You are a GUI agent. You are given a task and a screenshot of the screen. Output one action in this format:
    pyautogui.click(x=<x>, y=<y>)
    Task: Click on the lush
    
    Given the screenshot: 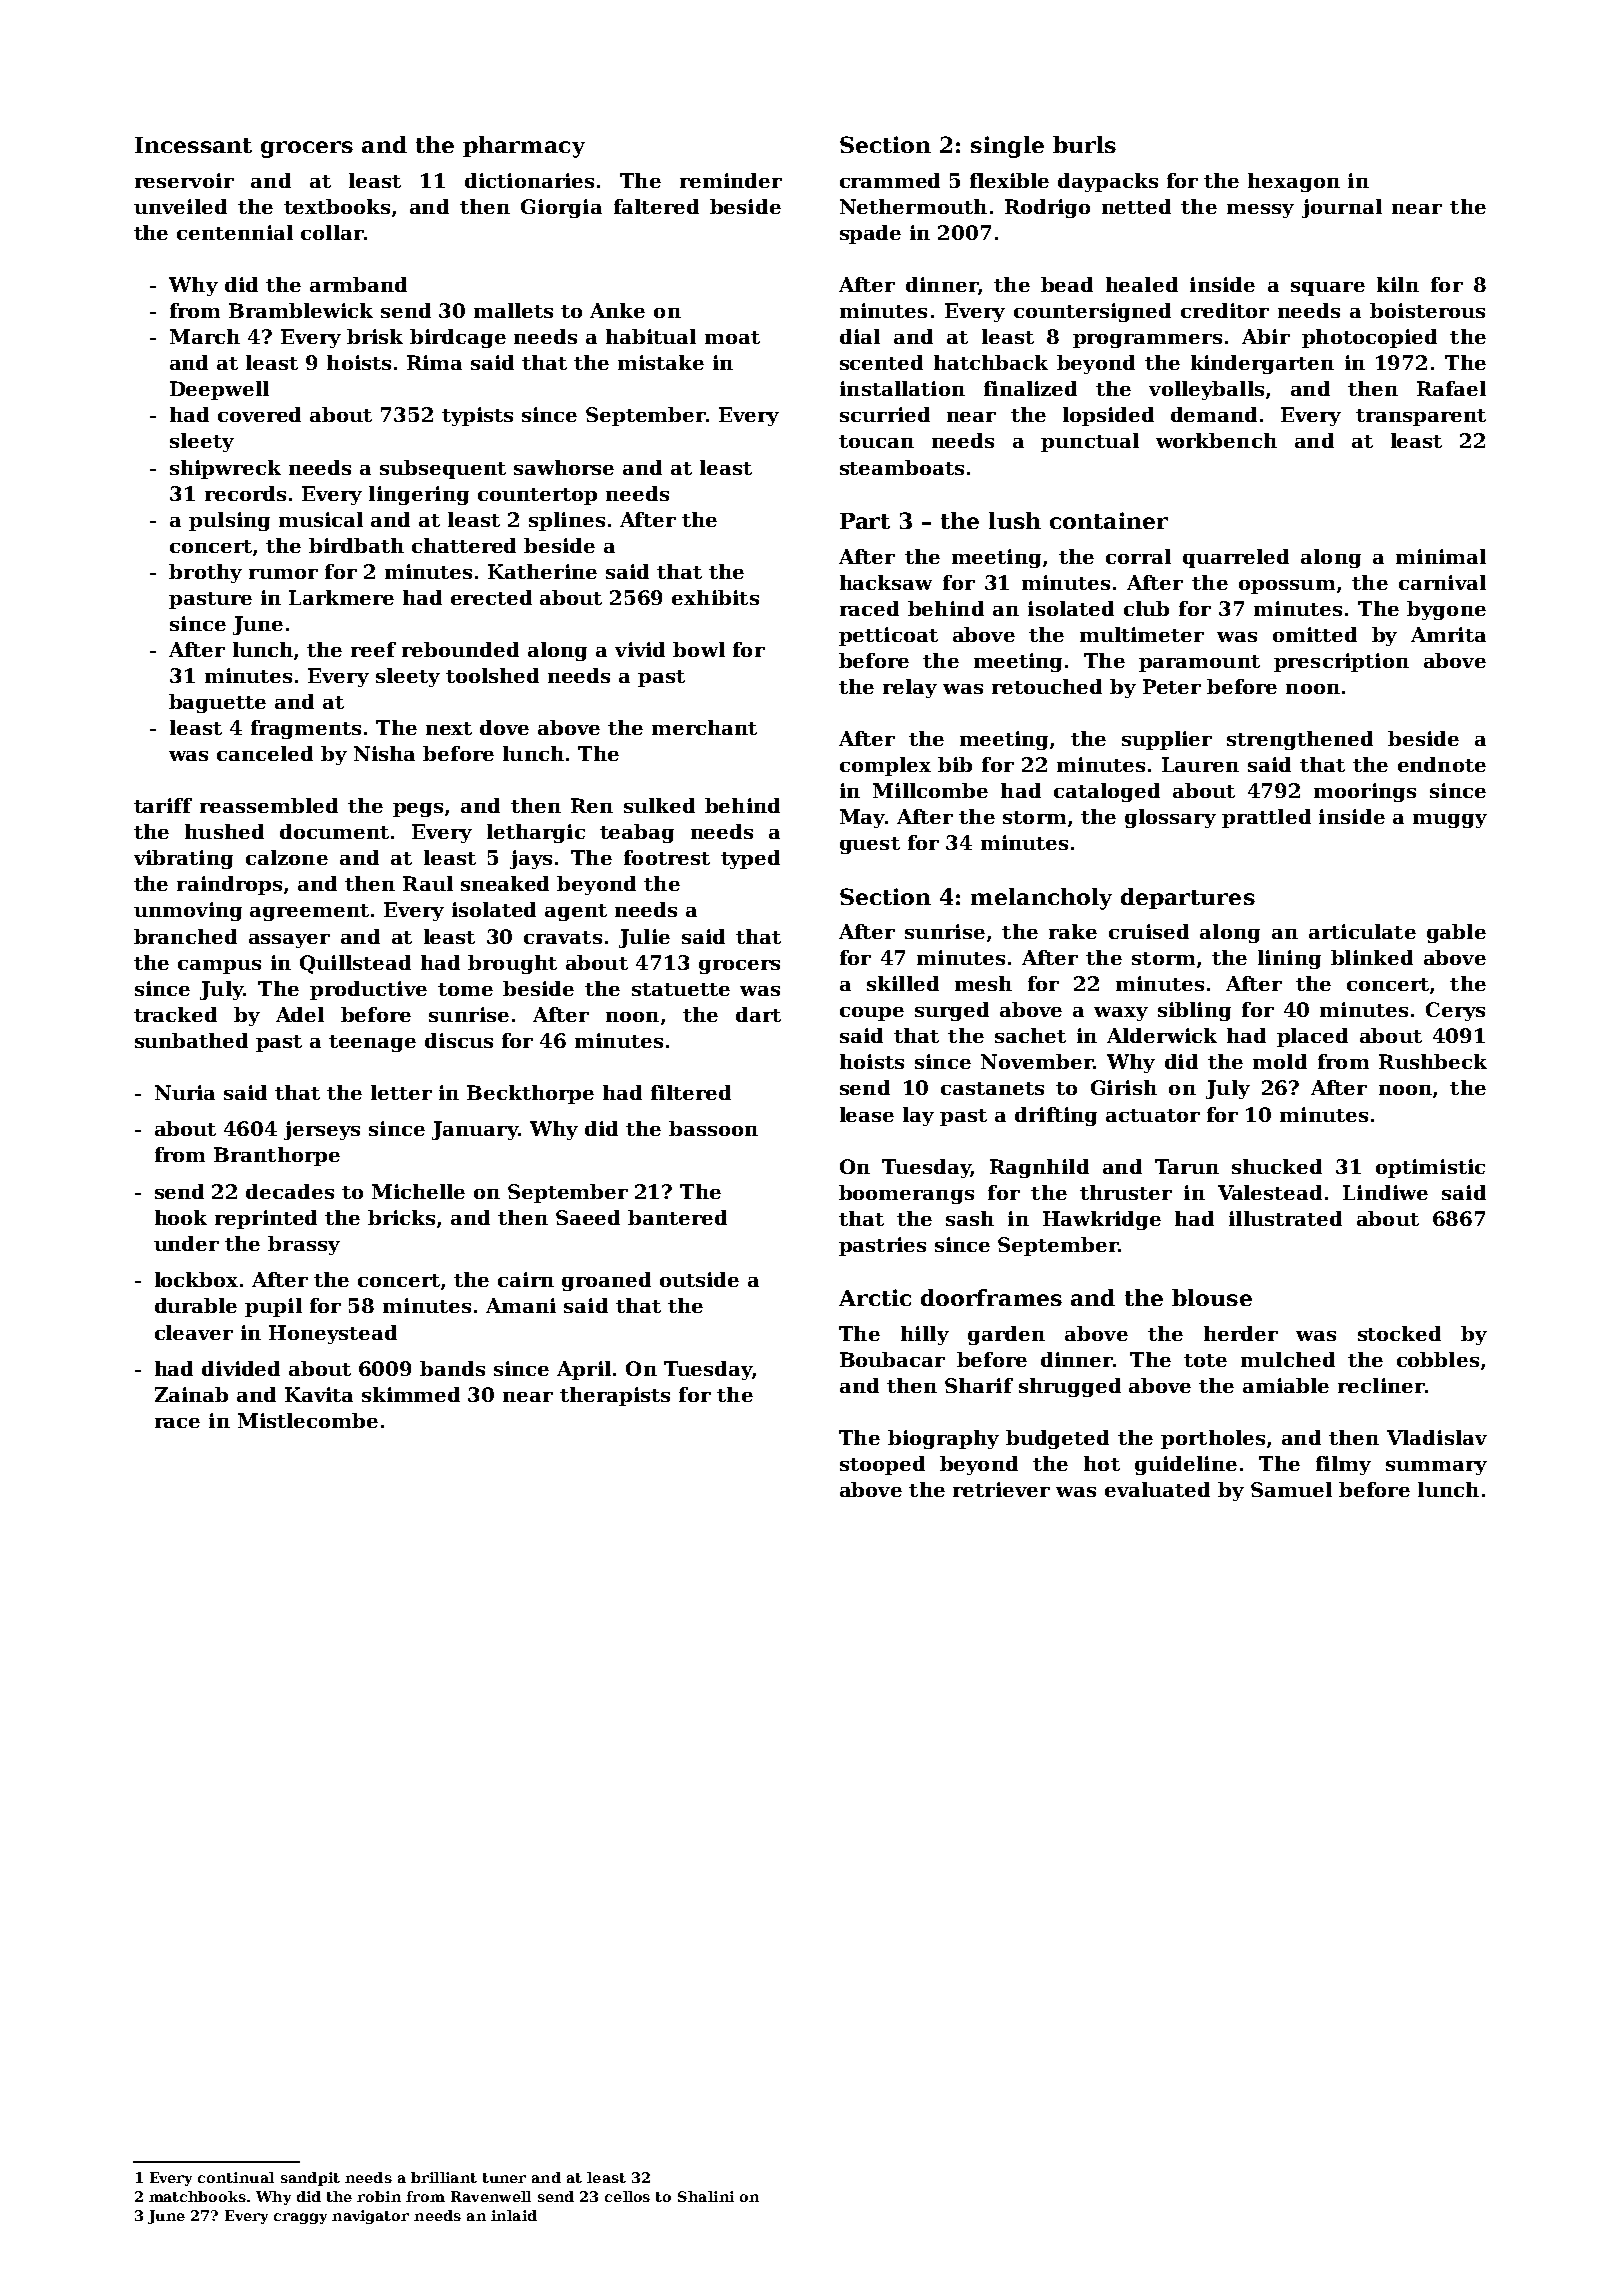 What is the action you would take?
    pyautogui.click(x=1015, y=520)
